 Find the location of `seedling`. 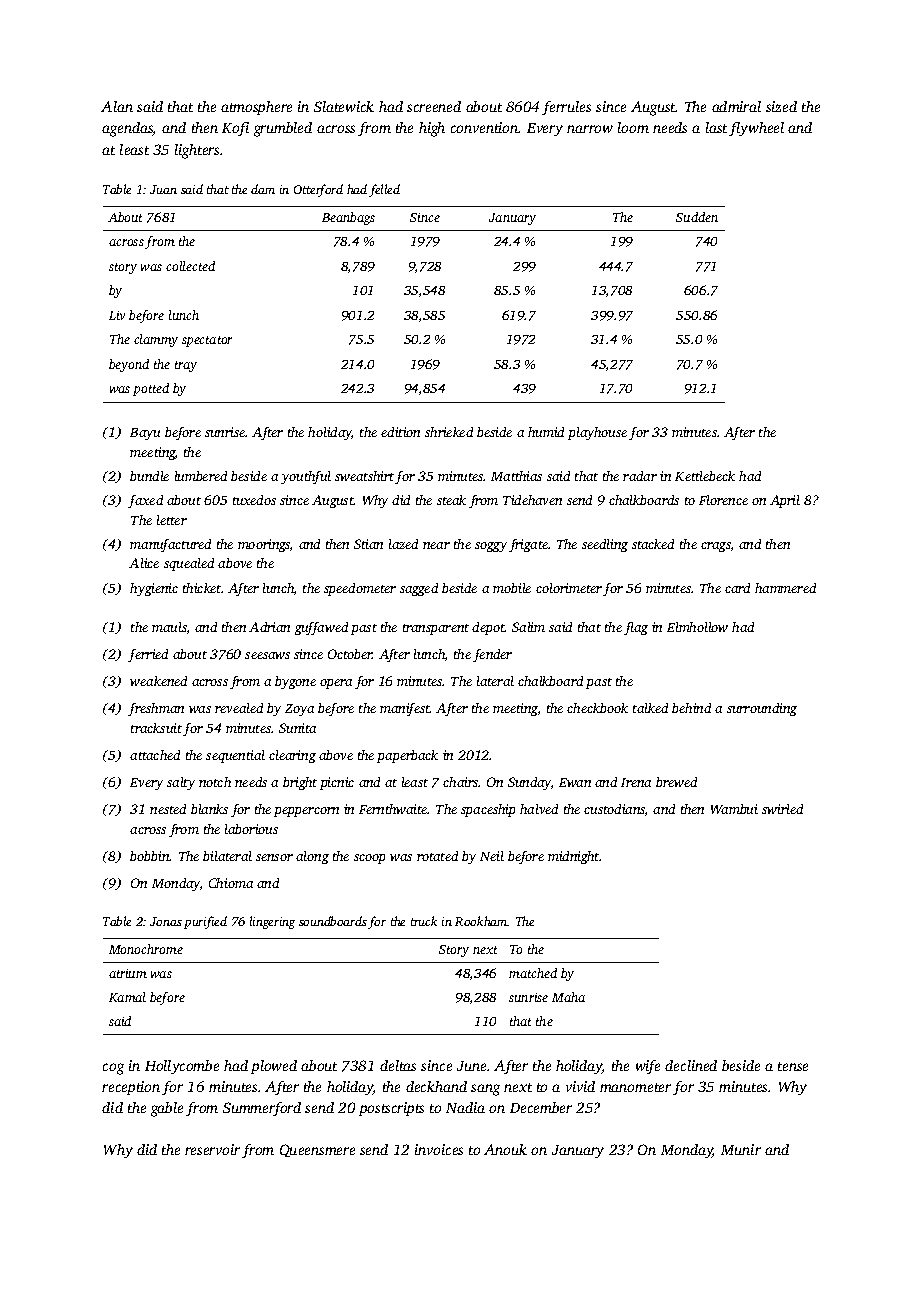

seedling is located at coordinates (605, 545).
